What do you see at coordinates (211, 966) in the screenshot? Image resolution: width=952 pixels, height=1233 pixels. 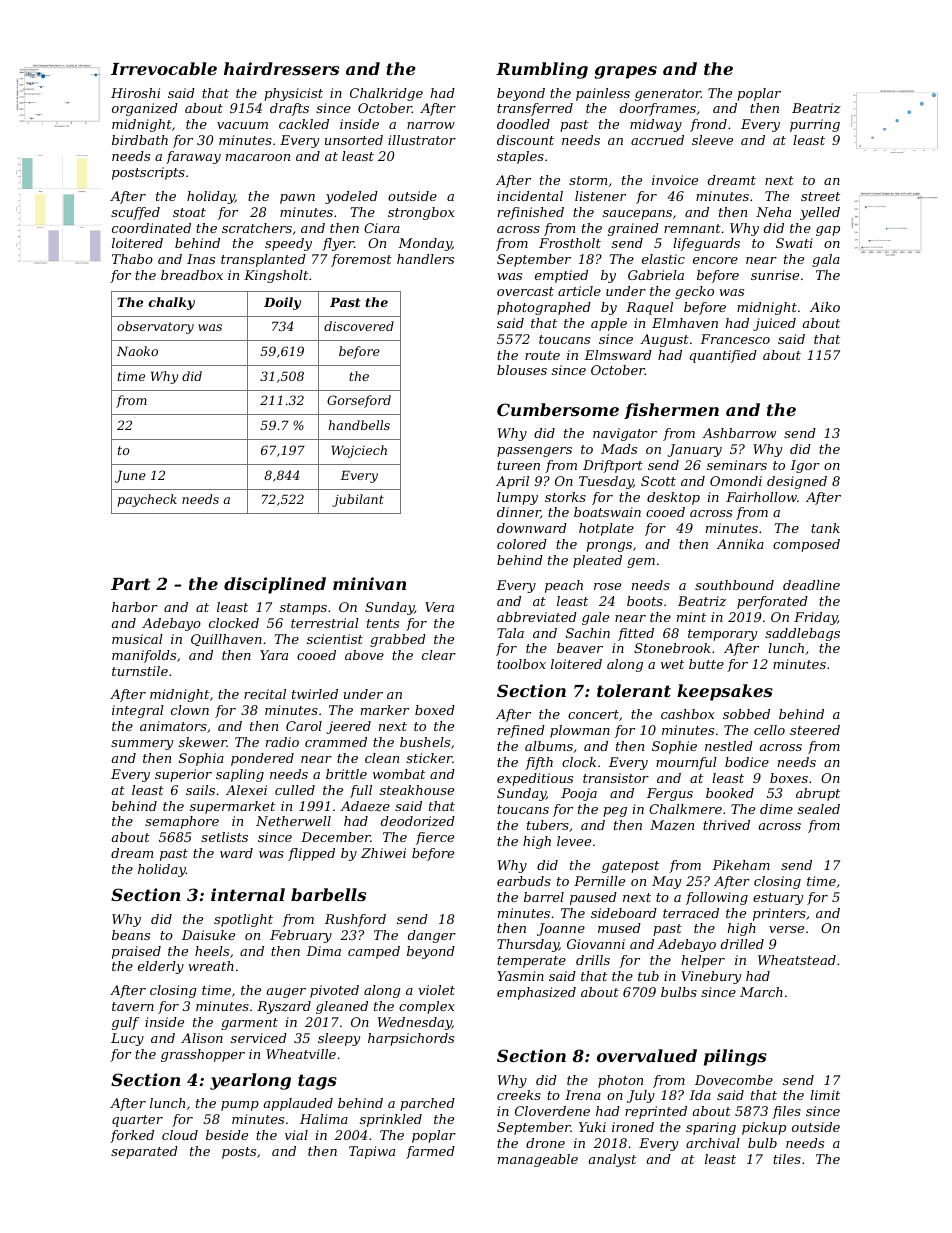 I see `wreath` at bounding box center [211, 966].
